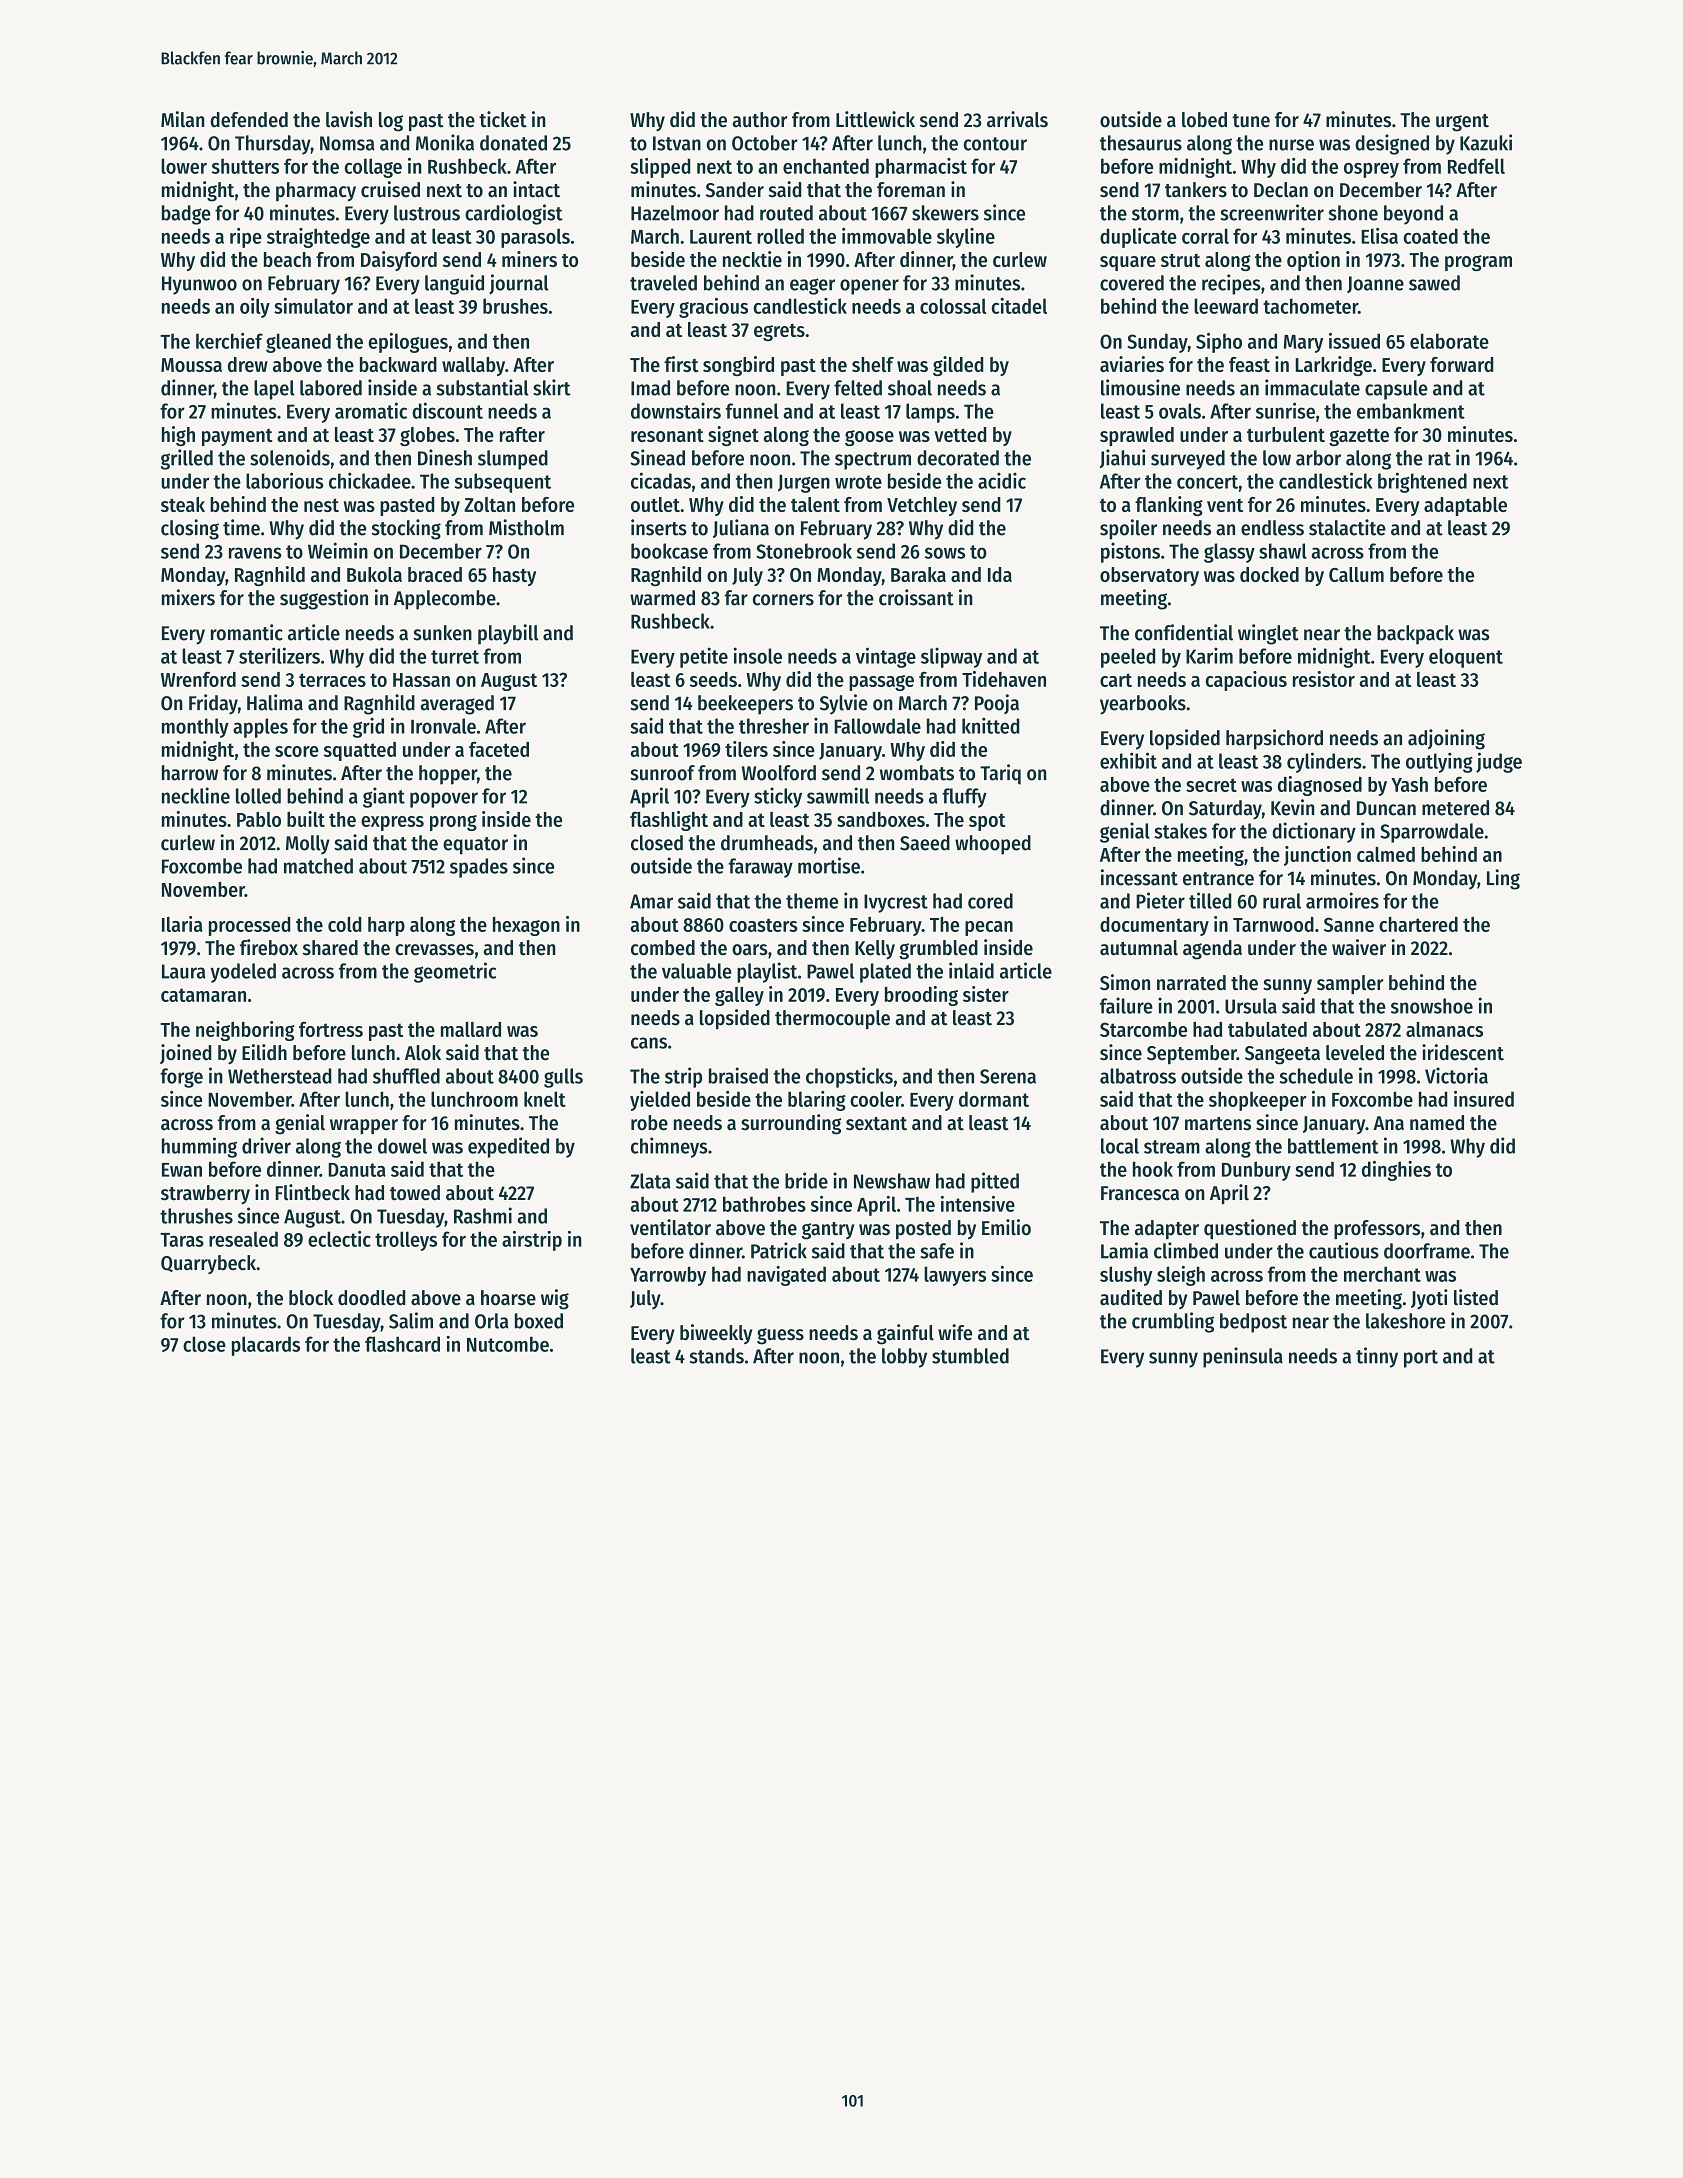 Image resolution: width=1683 pixels, height=2178 pixels. I want to click on monthly, so click(195, 728).
